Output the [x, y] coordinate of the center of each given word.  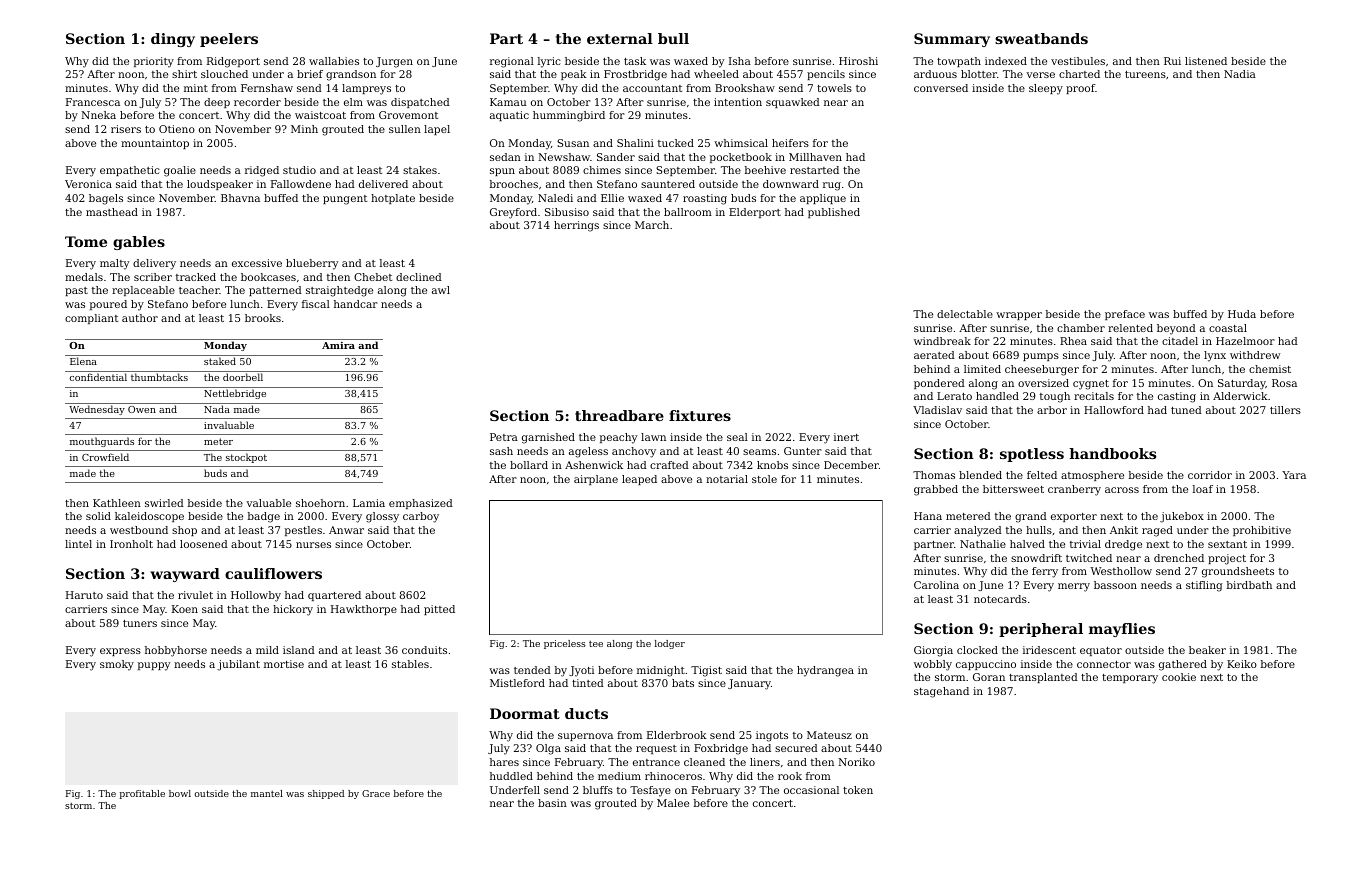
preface [1125, 315]
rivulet [195, 595]
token [858, 790]
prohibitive [1262, 531]
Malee [673, 803]
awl [441, 290]
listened [1206, 61]
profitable [142, 794]
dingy [173, 40]
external [620, 38]
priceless [565, 644]
